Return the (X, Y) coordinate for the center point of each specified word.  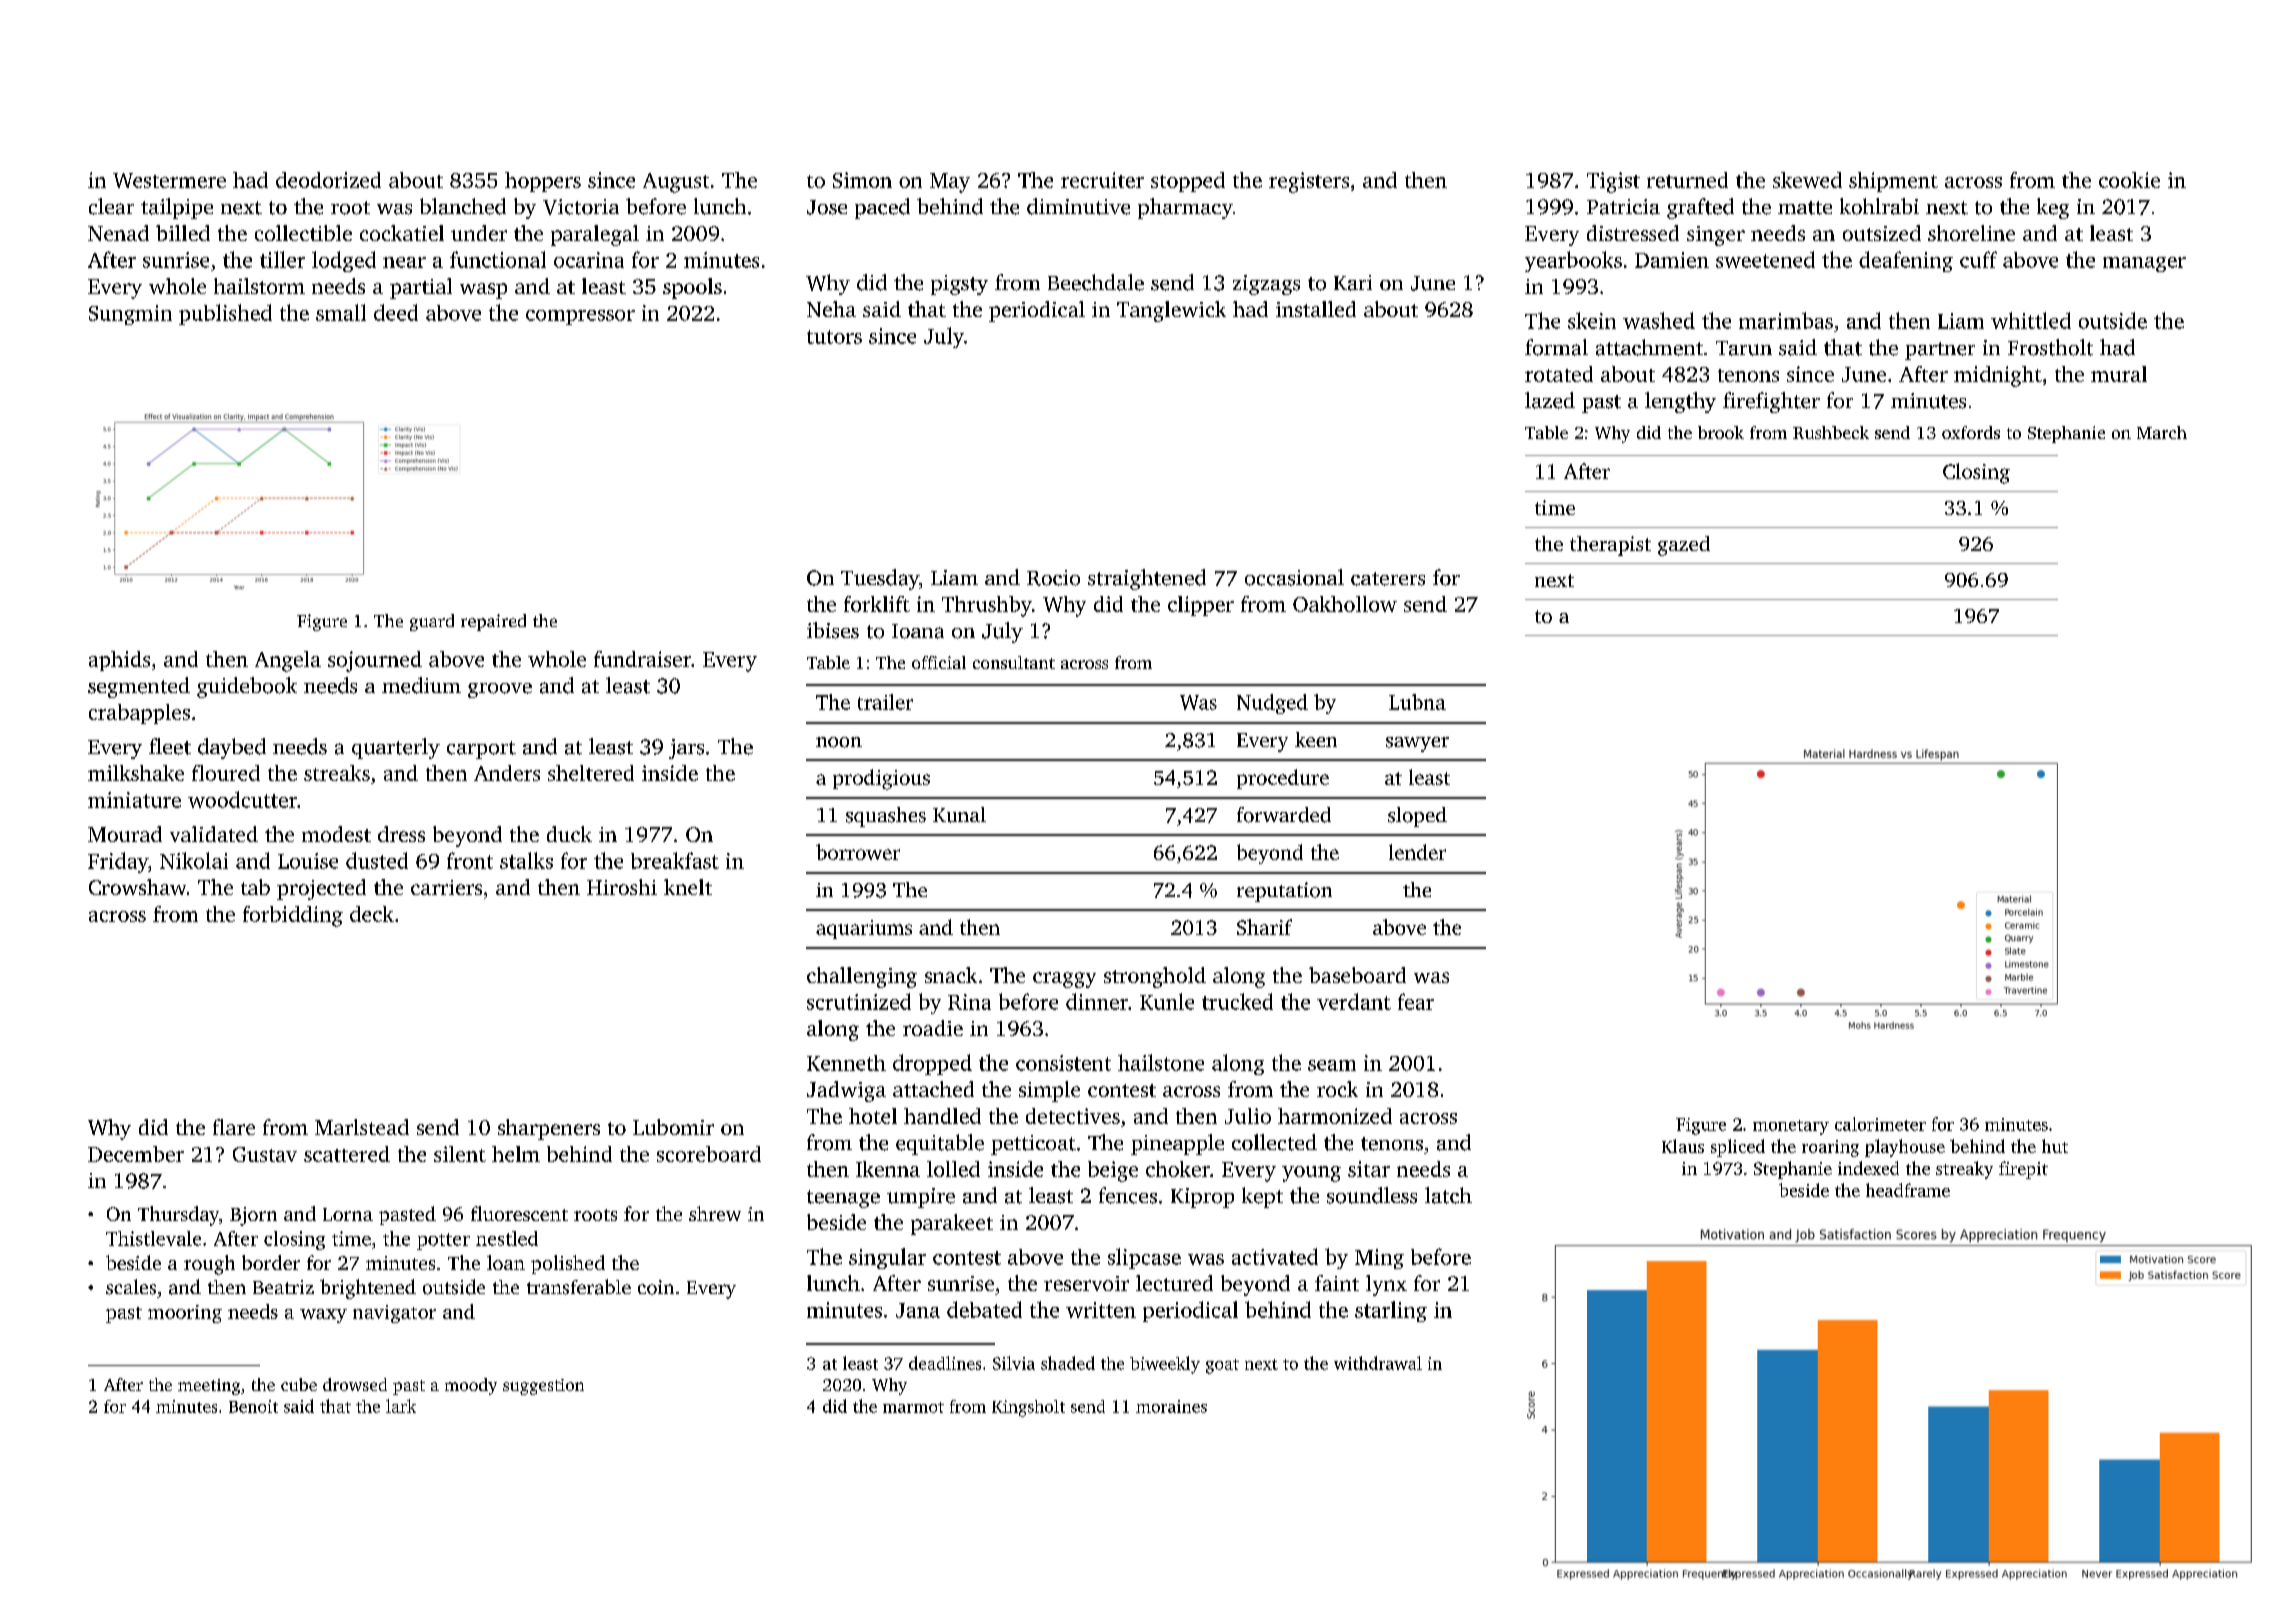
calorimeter (1880, 1124)
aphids (119, 661)
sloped (1417, 817)
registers (1309, 182)
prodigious (881, 779)
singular (887, 1258)
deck (372, 914)
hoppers (543, 182)
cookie (2129, 180)
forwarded (1284, 815)
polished (568, 1264)
